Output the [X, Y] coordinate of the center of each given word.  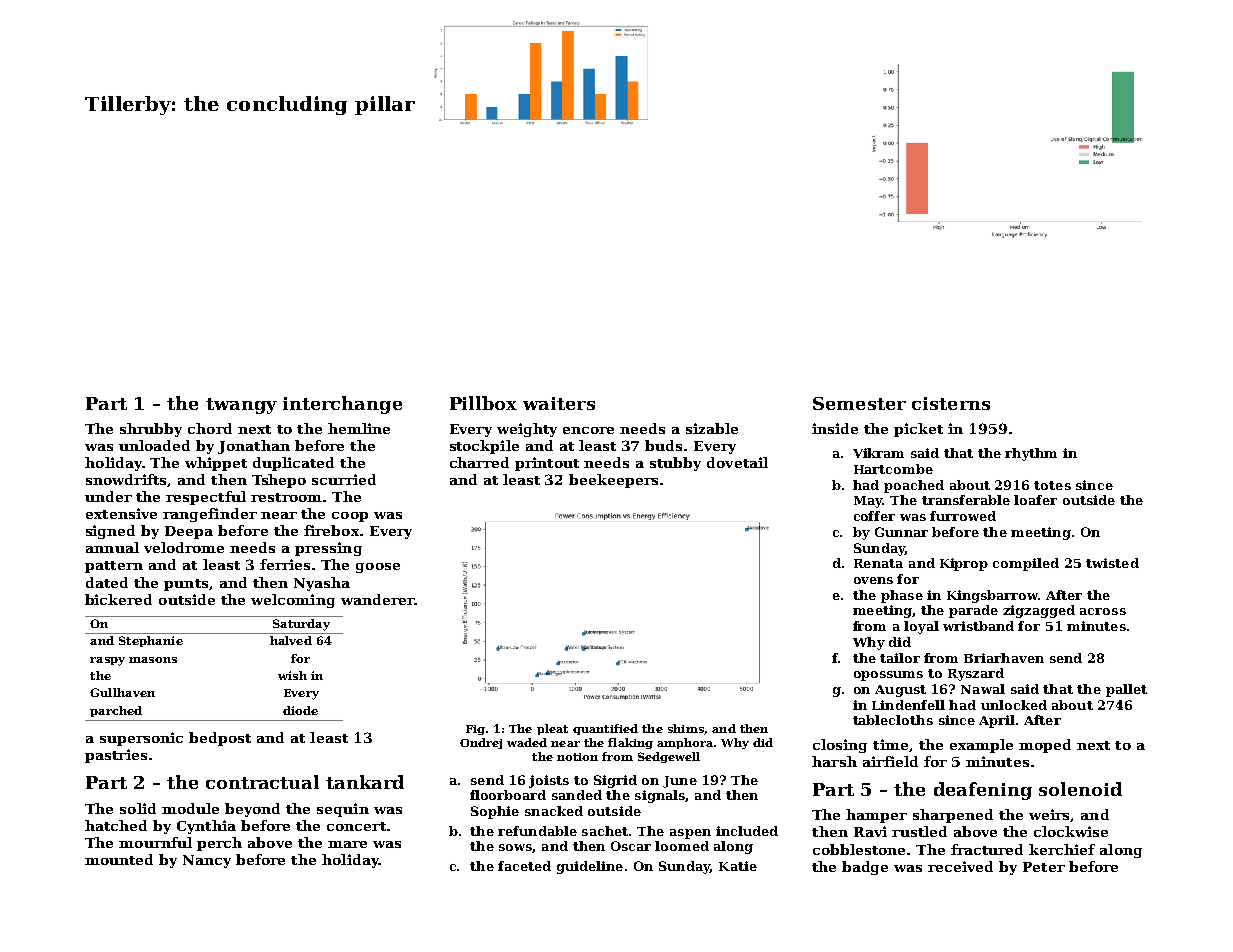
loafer [1035, 500]
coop [350, 517]
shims [686, 728]
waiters [559, 403]
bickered [118, 599]
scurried [344, 479]
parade [973, 611]
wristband [978, 626]
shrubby [151, 430]
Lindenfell [908, 705]
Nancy [207, 861]
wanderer [377, 599]
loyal [921, 627]
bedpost [220, 739]
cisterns [951, 403]
